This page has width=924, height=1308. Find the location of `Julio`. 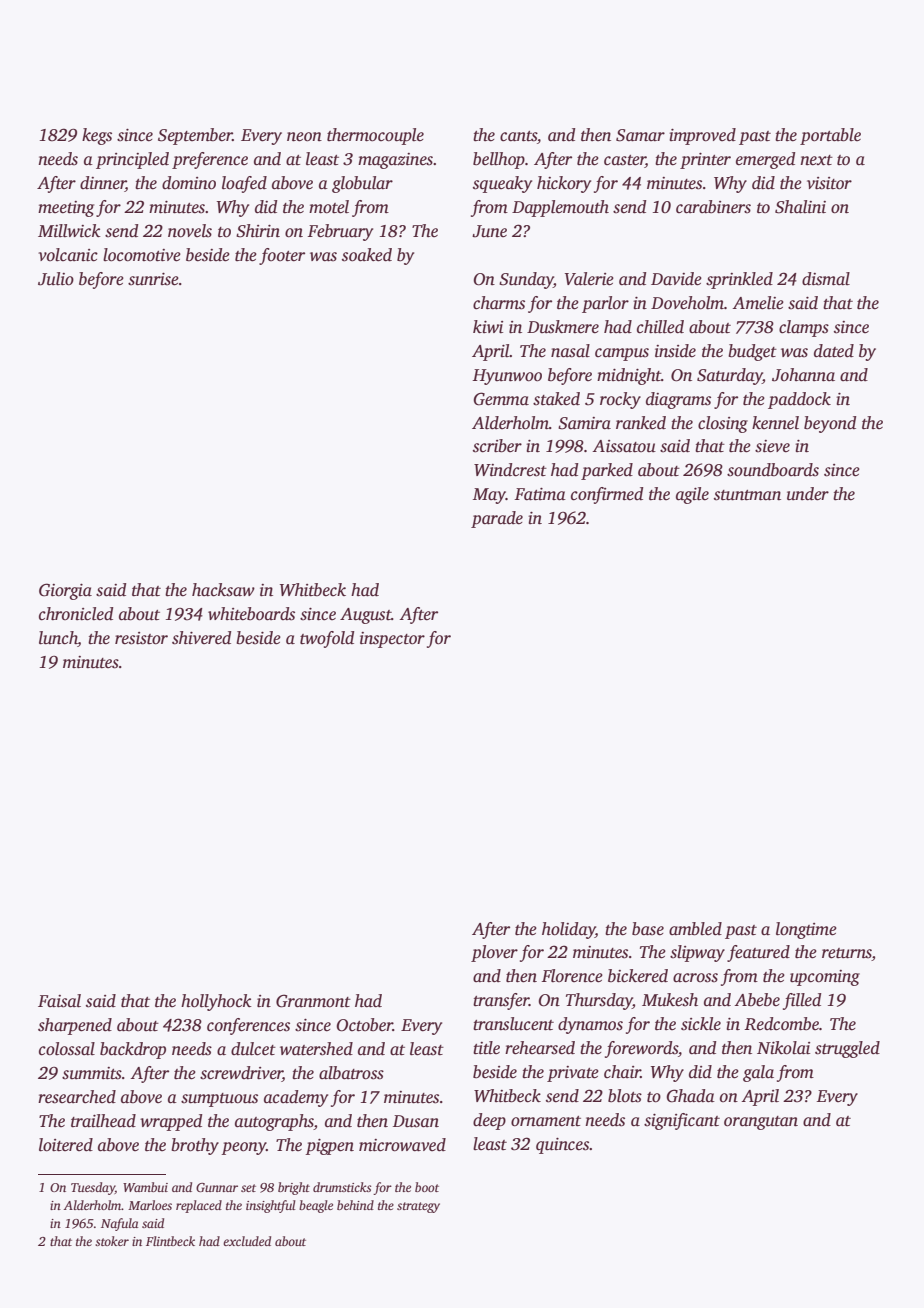

Julio is located at coordinates (56, 279).
